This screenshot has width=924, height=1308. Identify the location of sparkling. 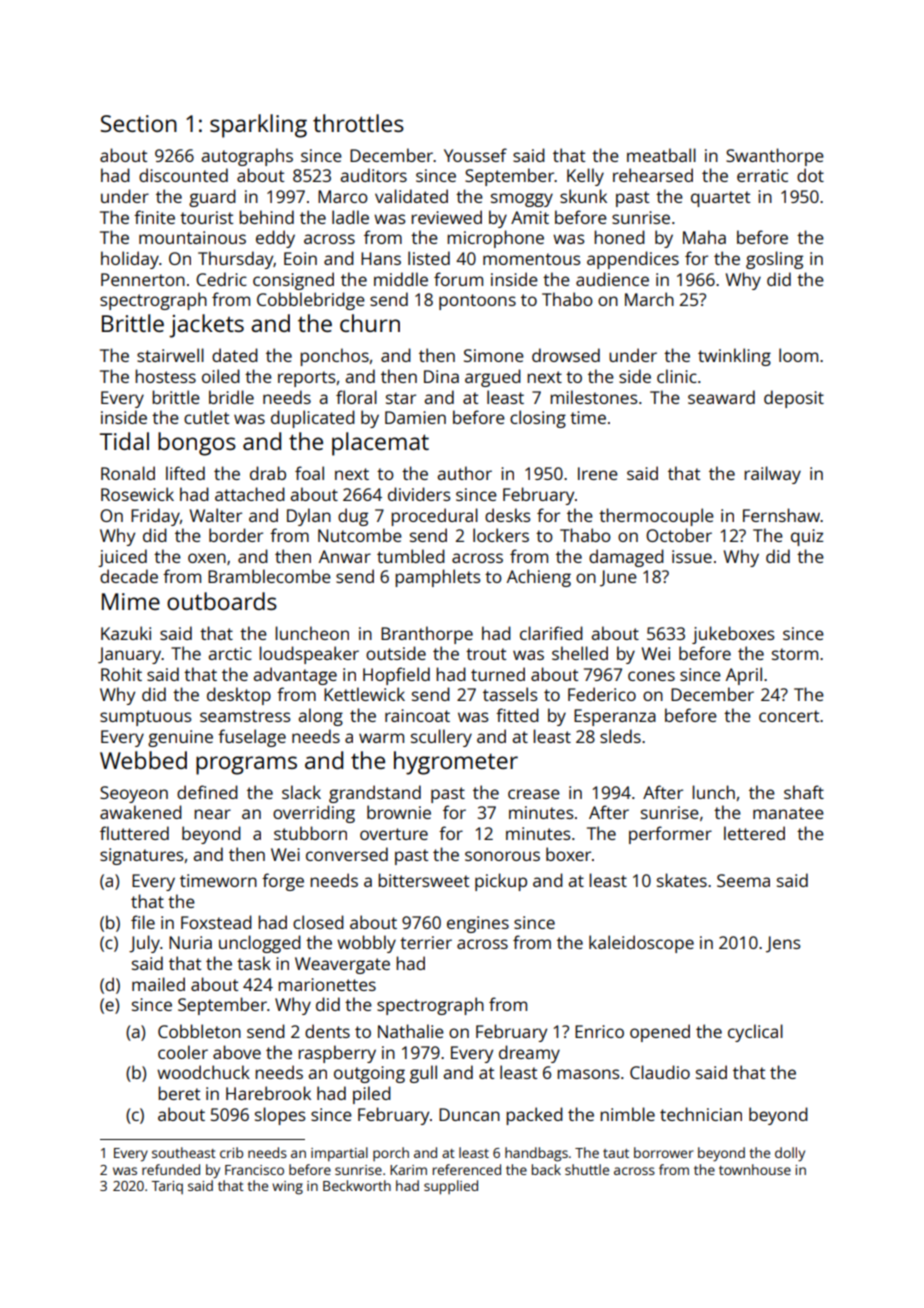
(258, 126).
